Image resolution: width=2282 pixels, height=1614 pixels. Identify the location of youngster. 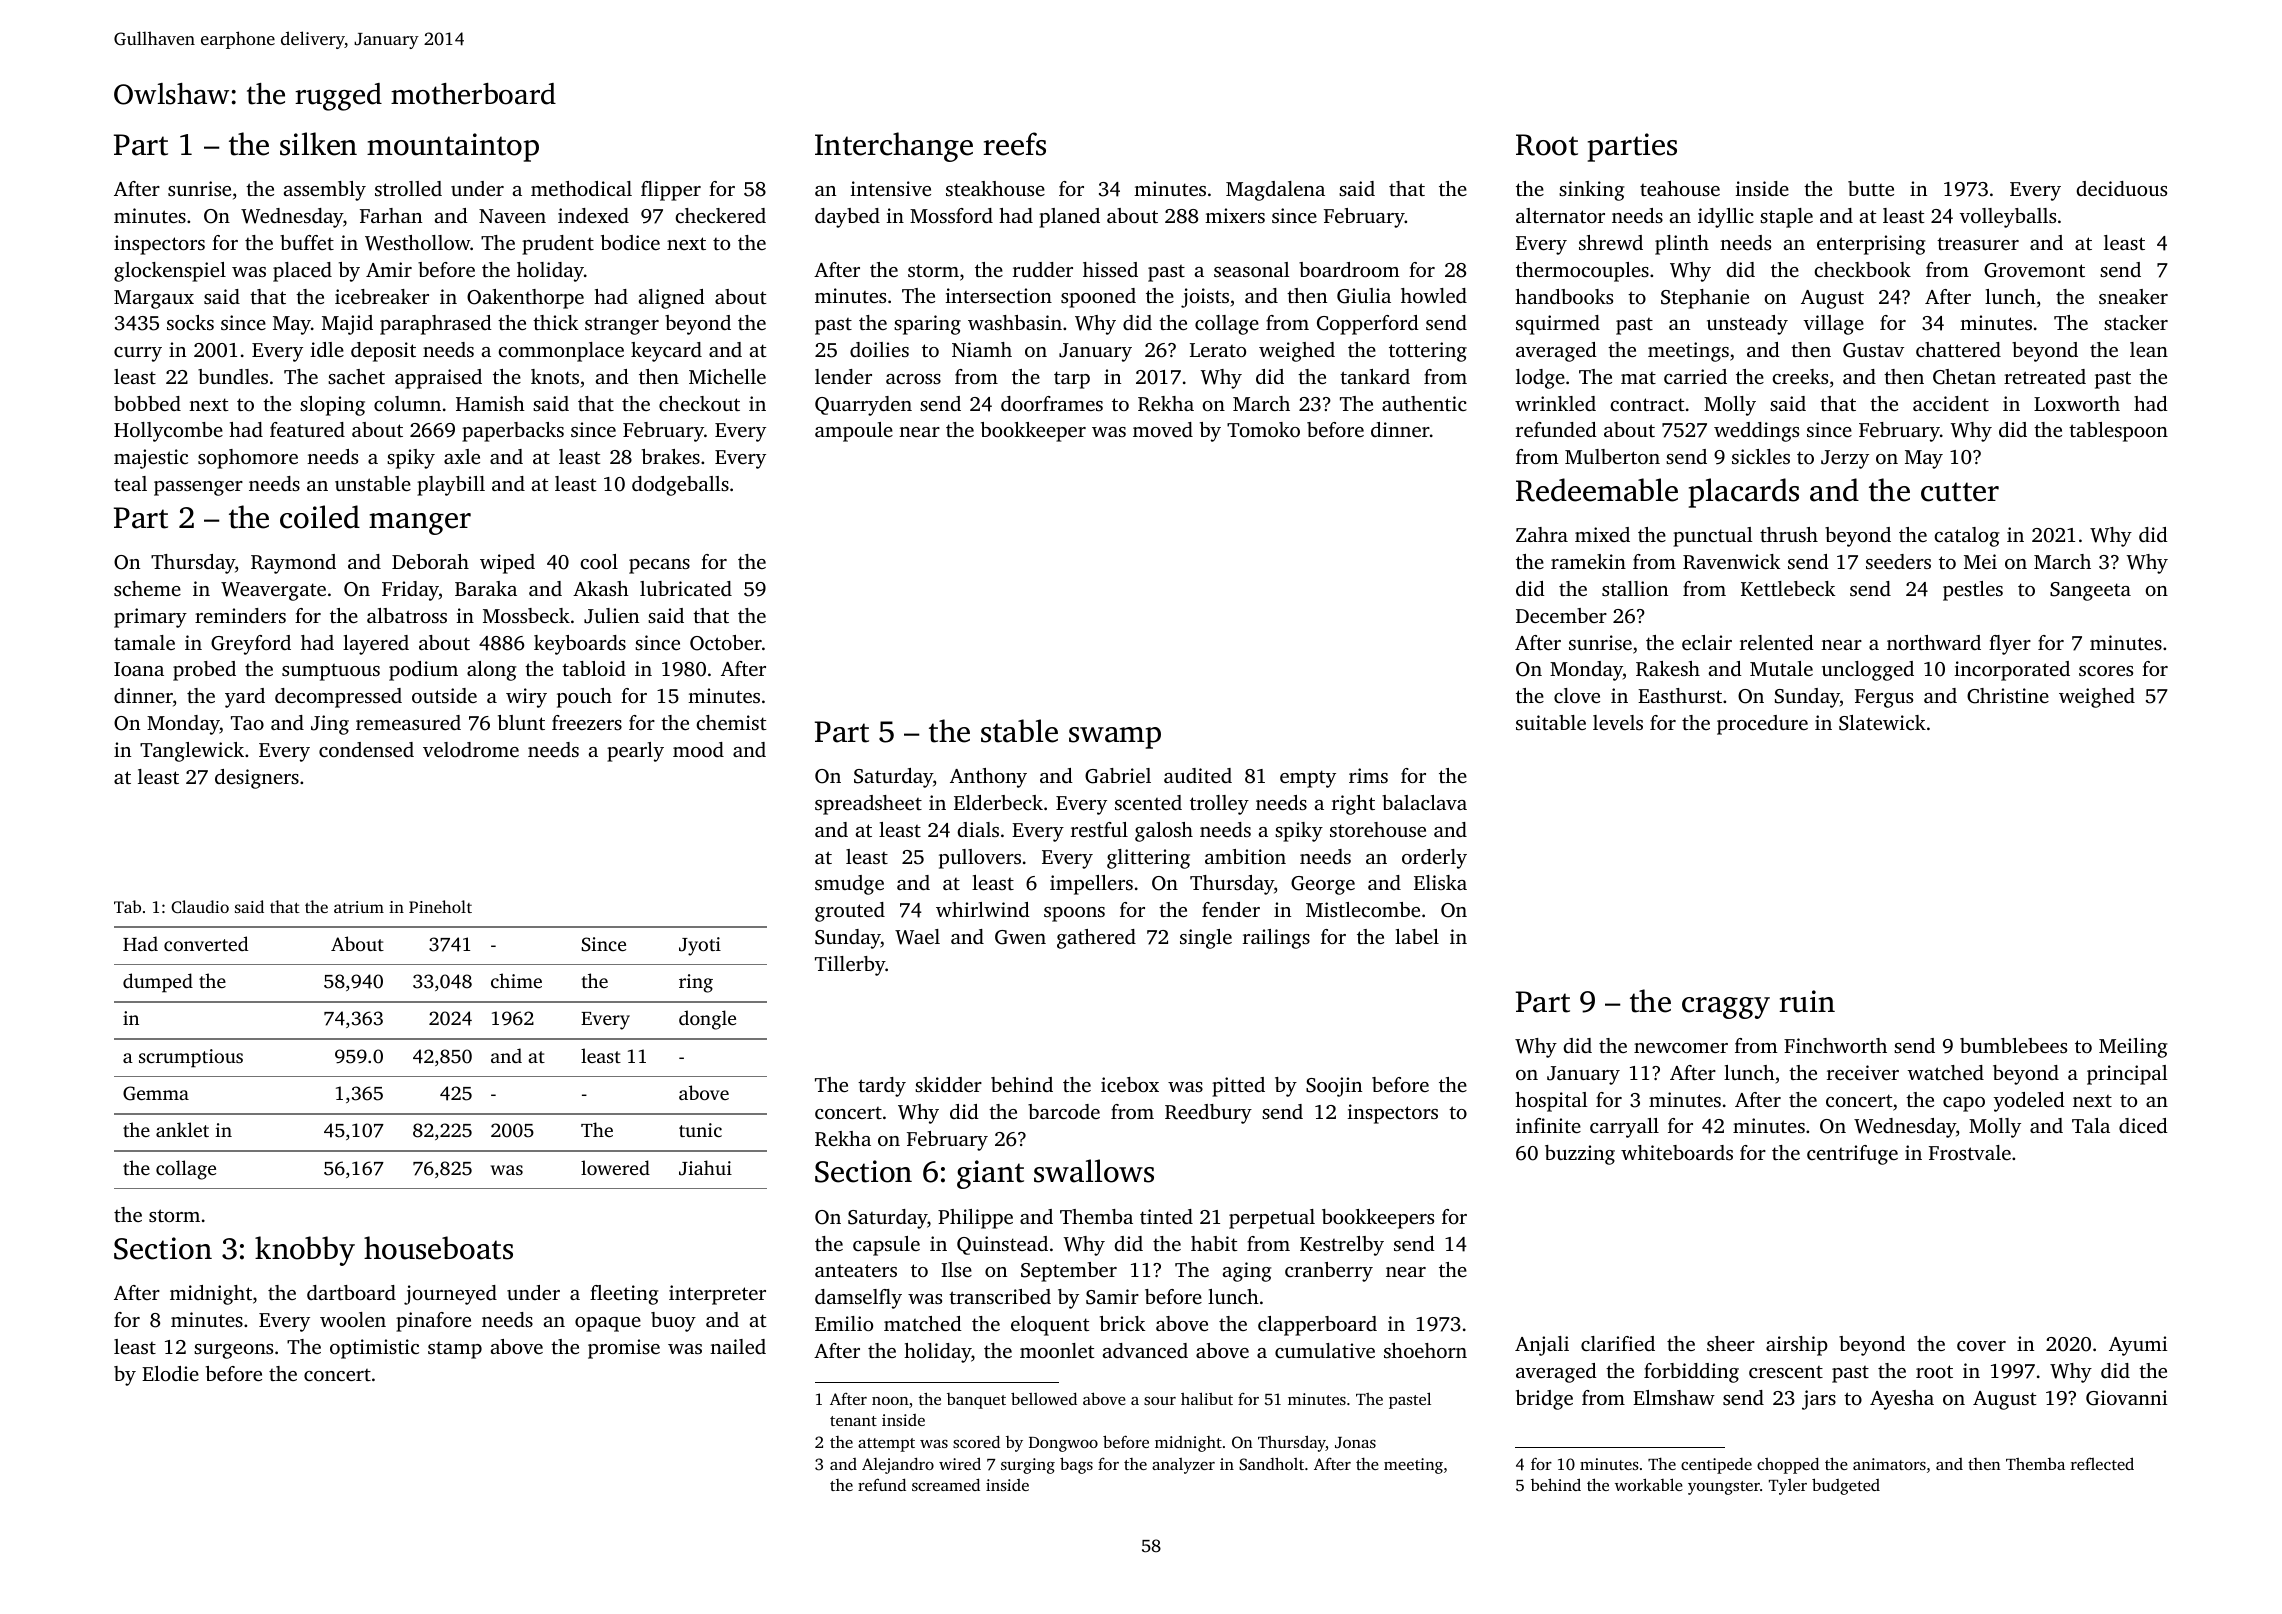
(1724, 1488).
